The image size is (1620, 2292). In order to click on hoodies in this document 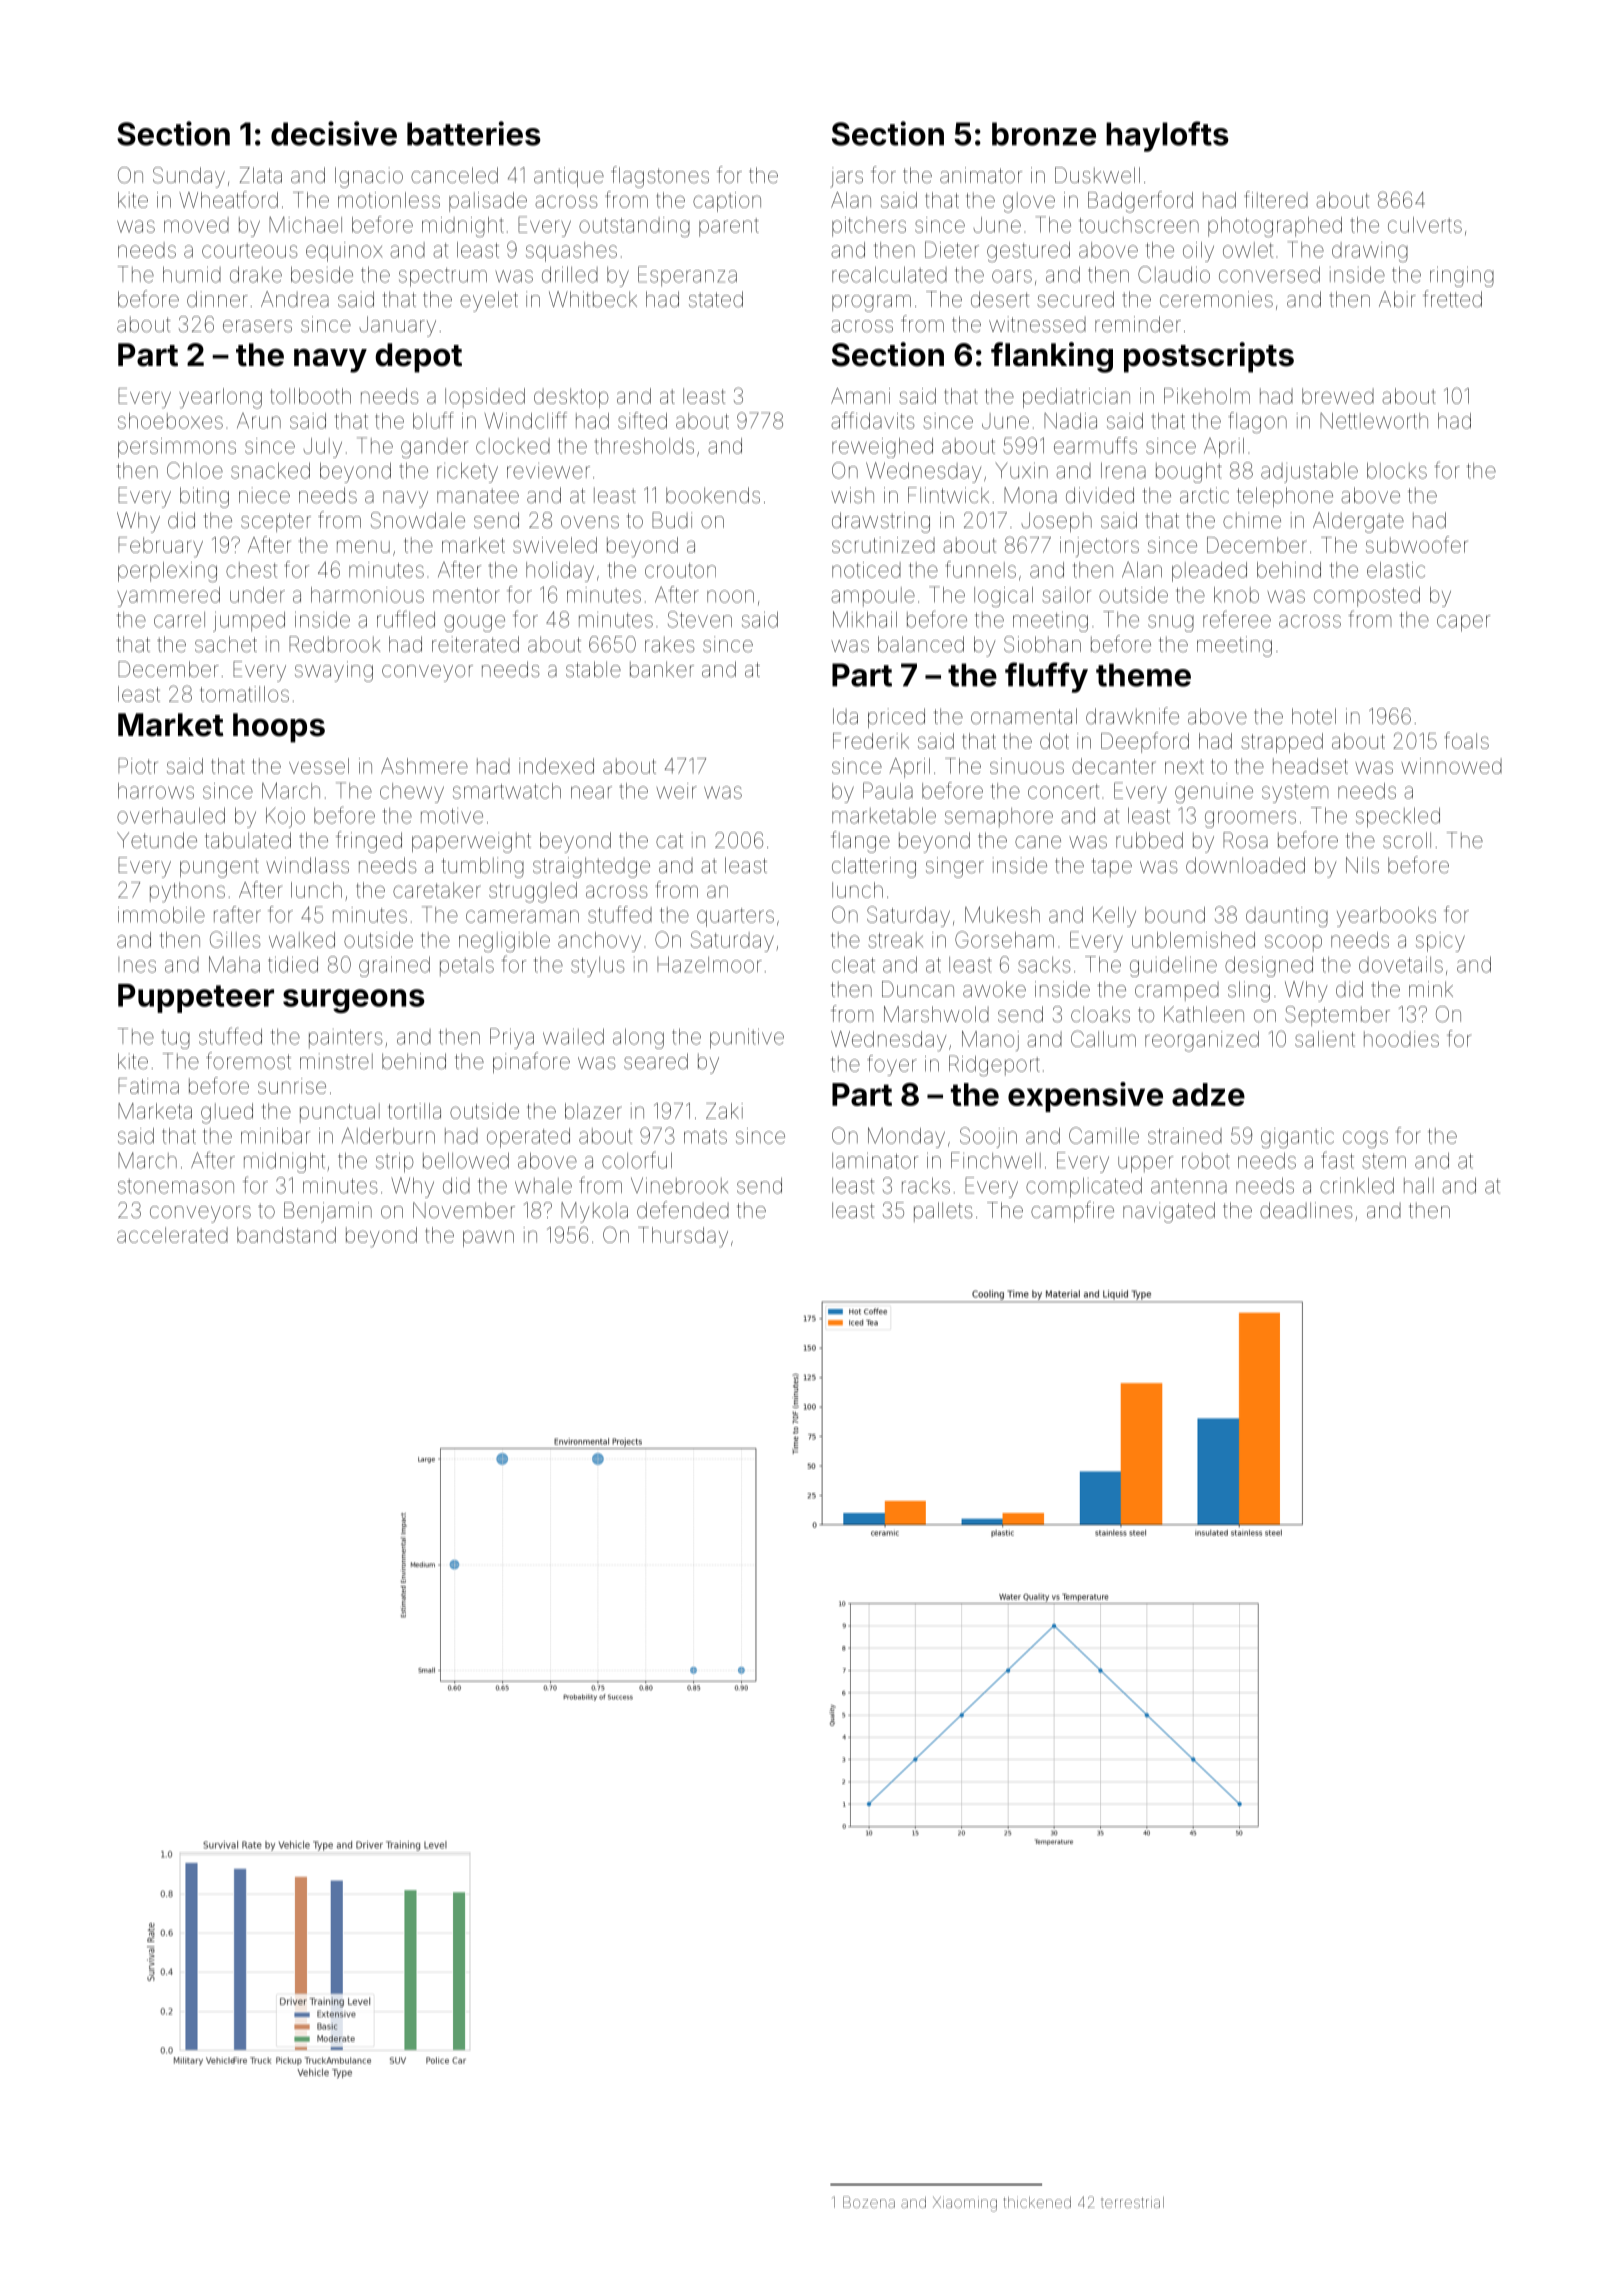, I will do `click(1401, 1039)`.
